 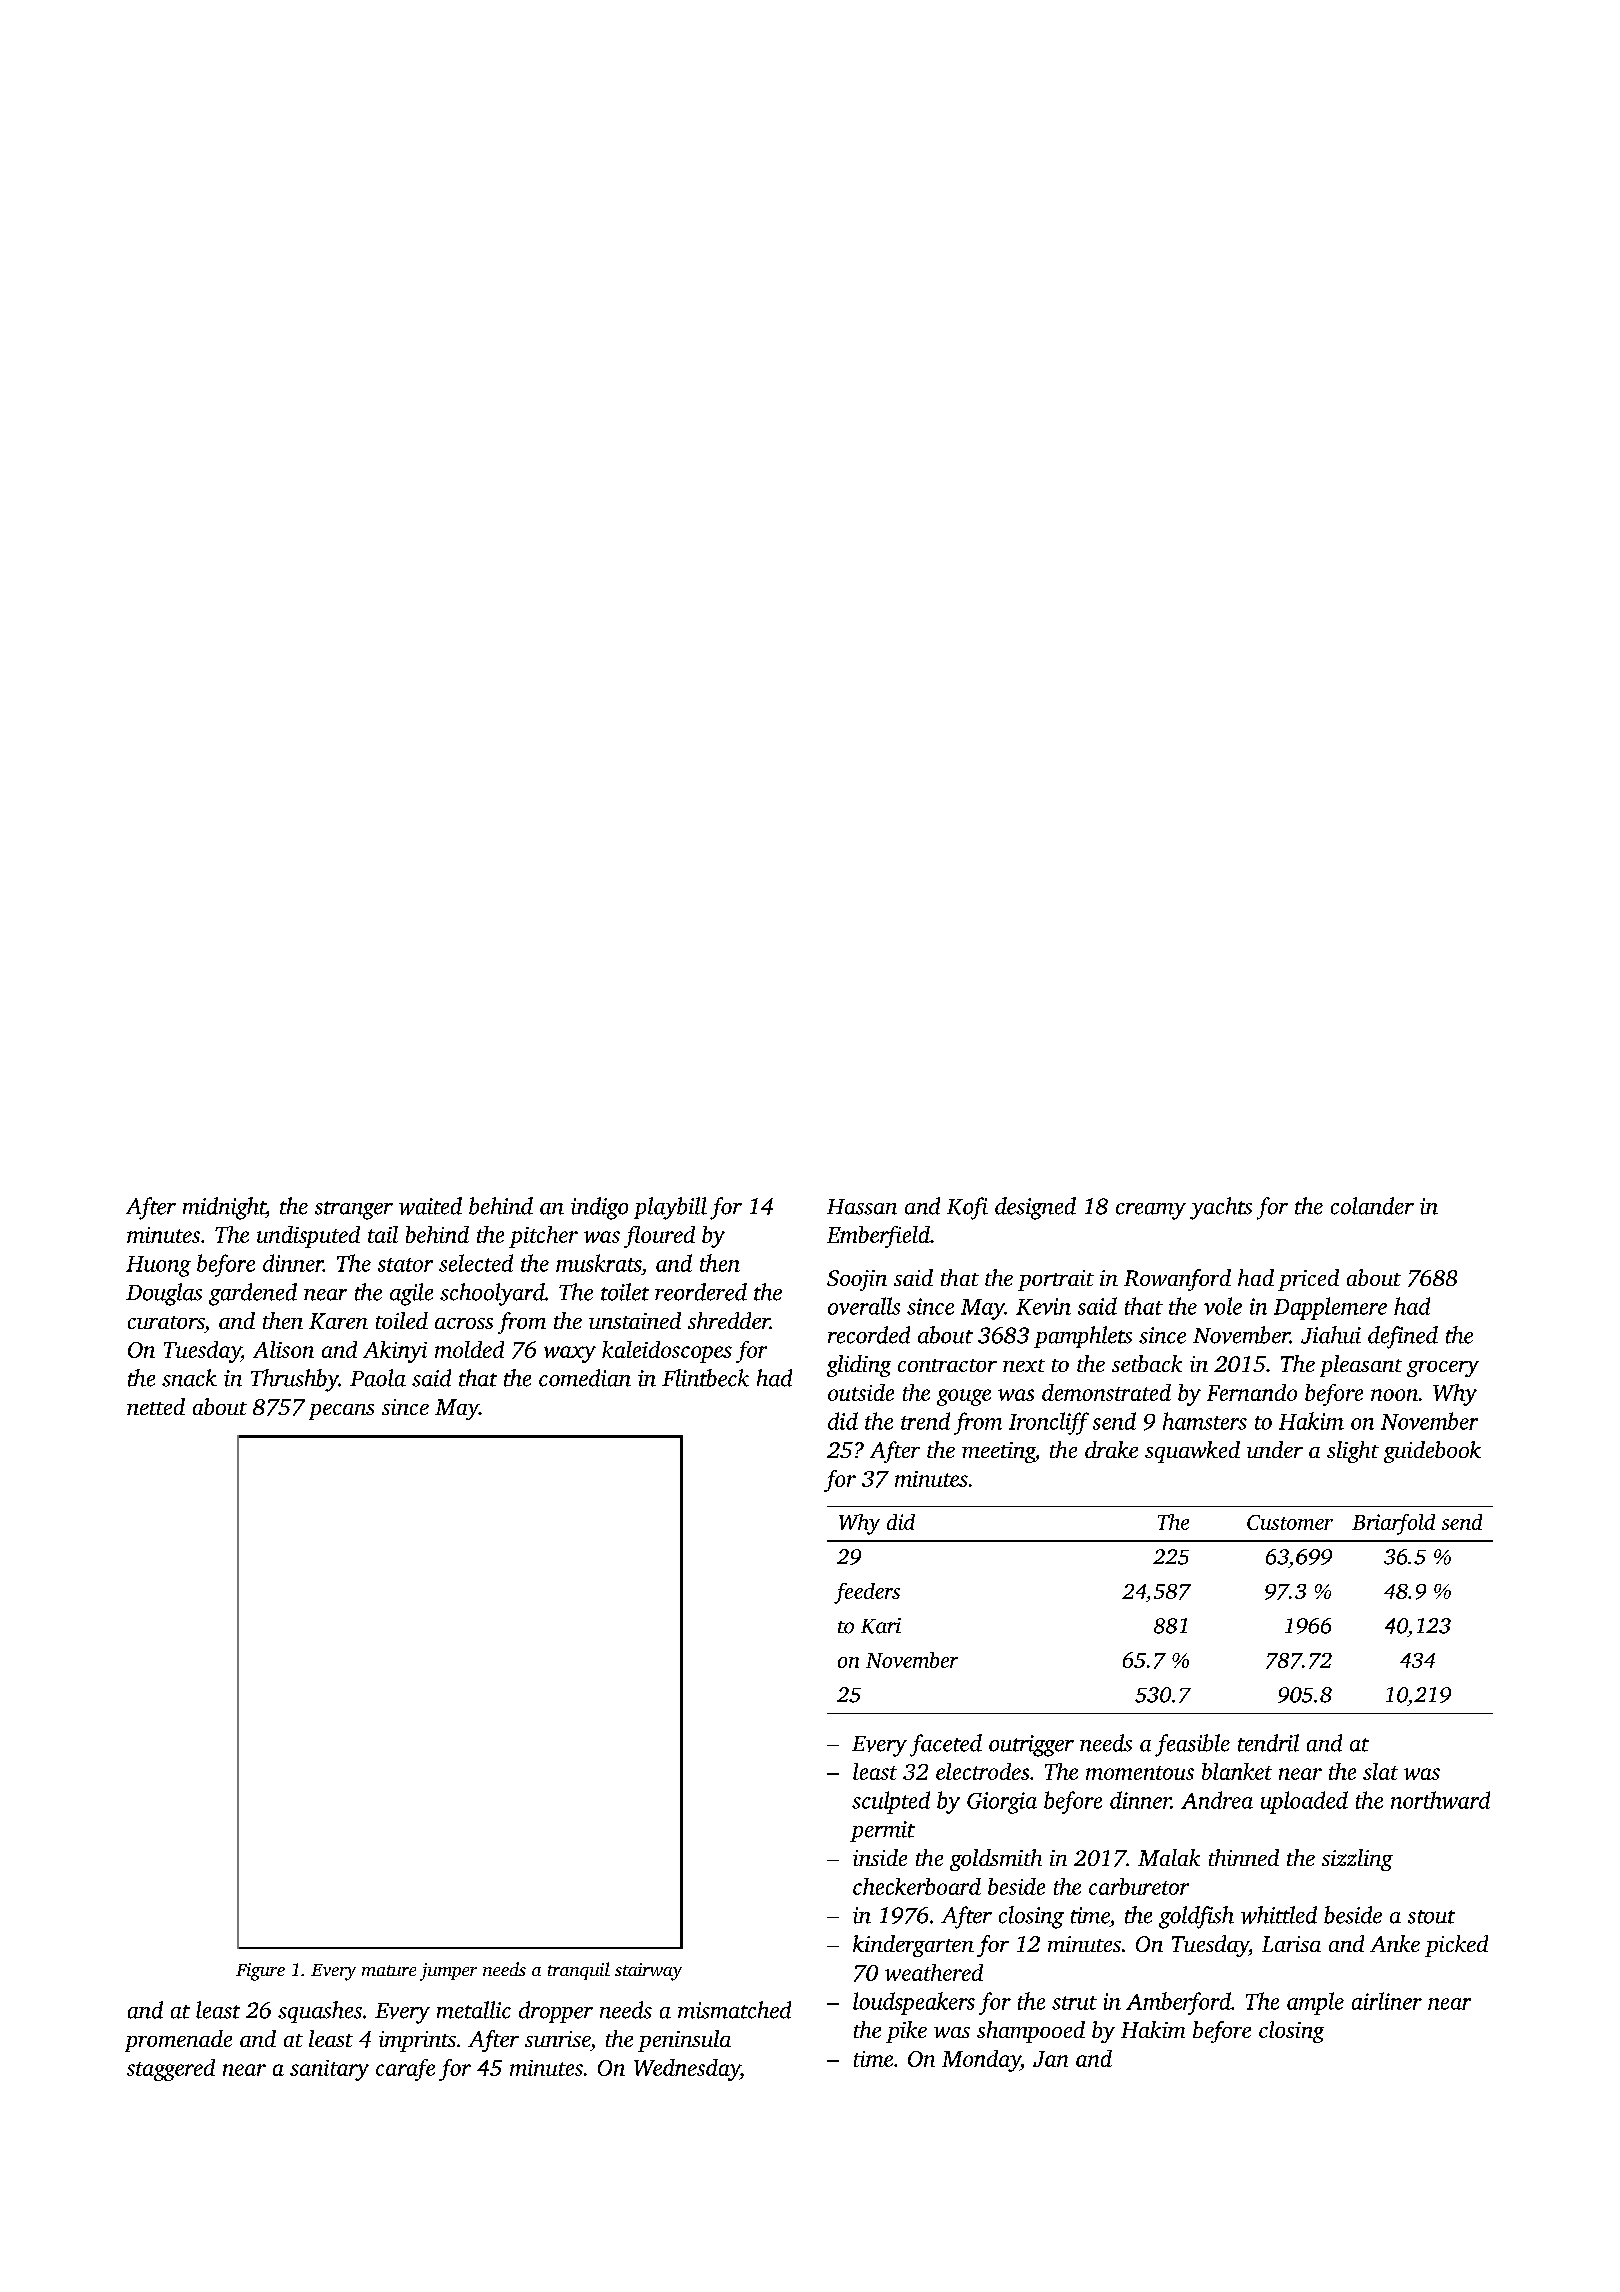 I want to click on Kofi, so click(x=967, y=1208).
